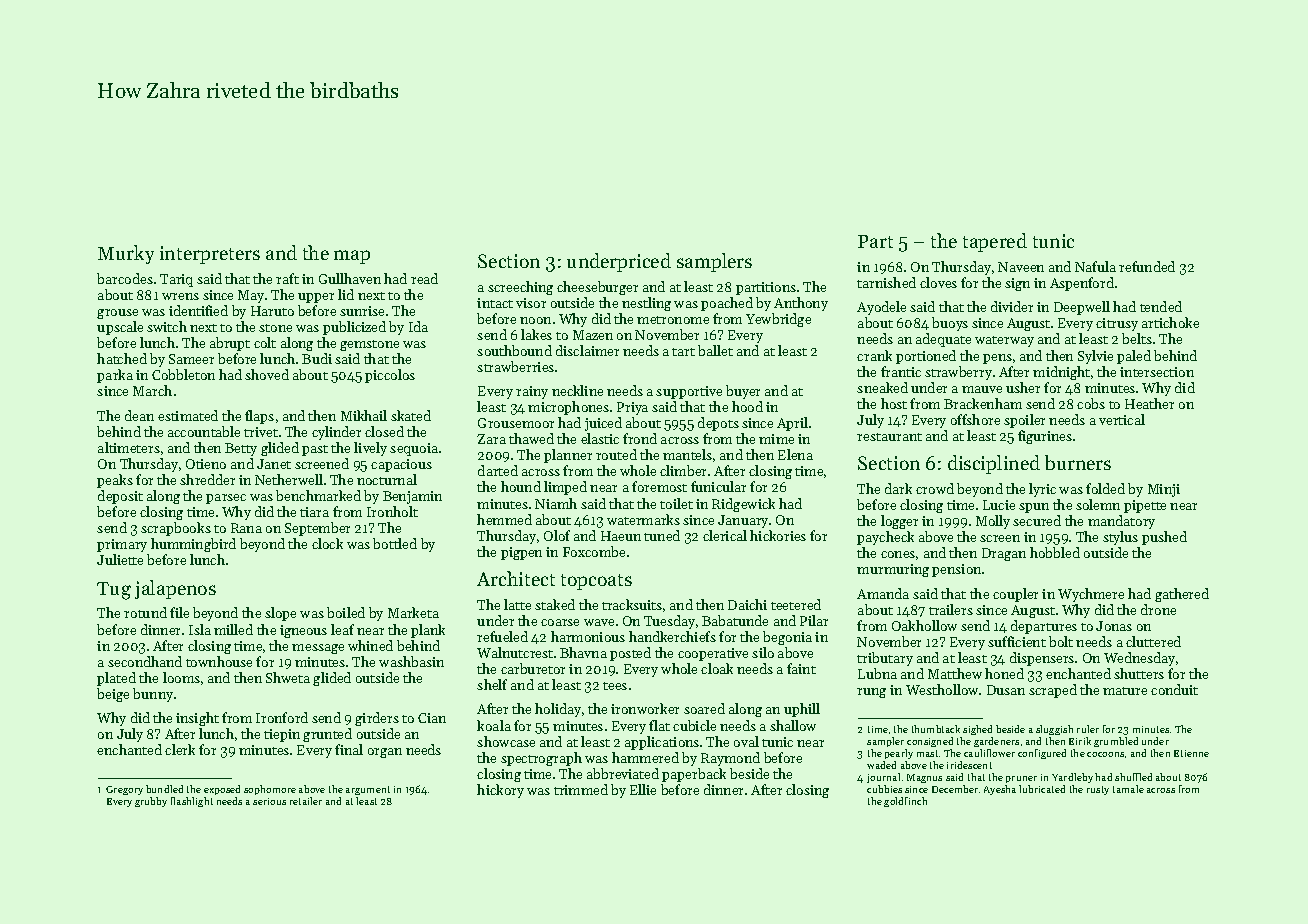  I want to click on interpreters, so click(210, 255).
